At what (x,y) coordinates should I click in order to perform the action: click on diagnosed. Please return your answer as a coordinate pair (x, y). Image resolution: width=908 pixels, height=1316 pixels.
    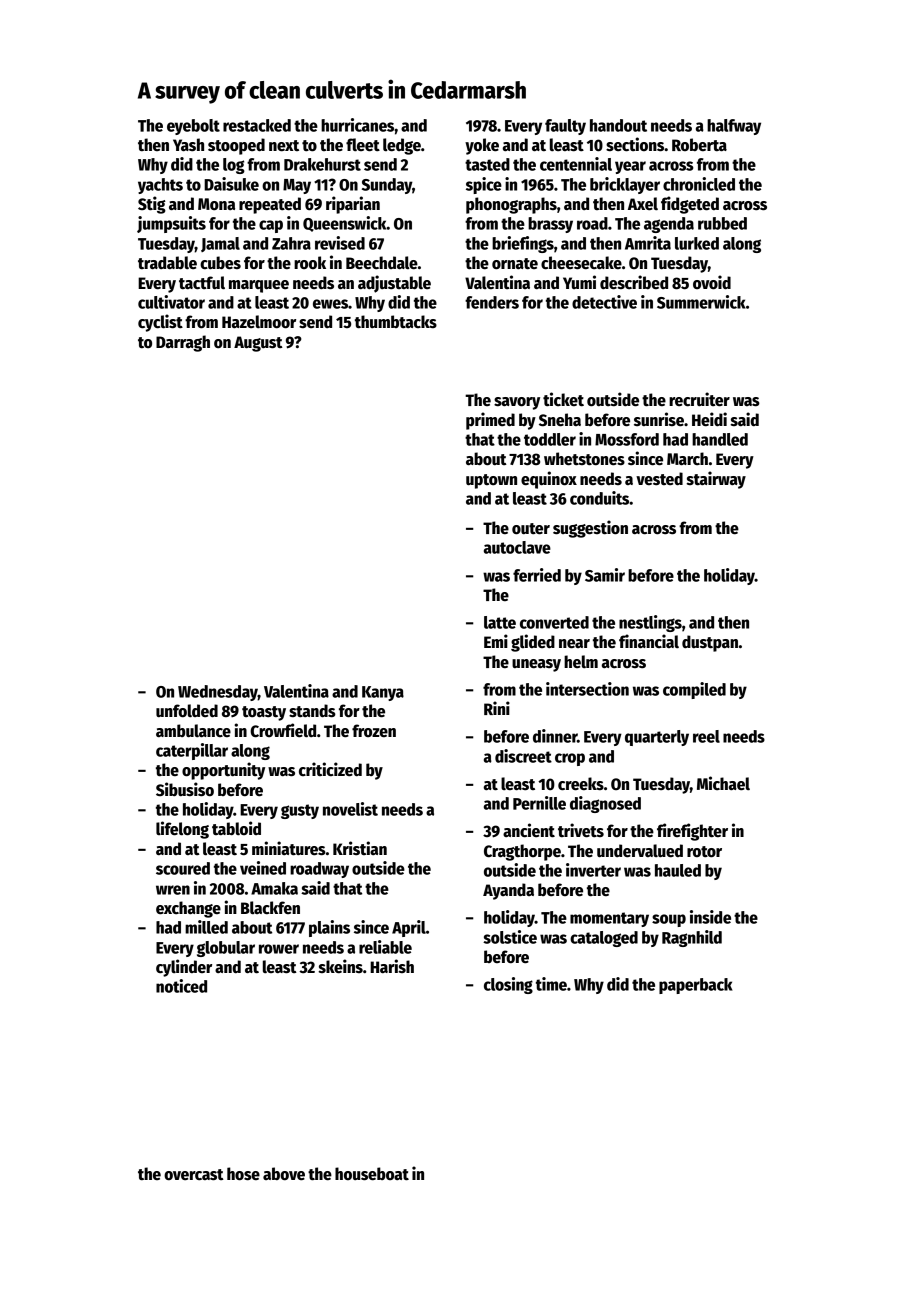
    Looking at the image, I should click on (605, 804).
